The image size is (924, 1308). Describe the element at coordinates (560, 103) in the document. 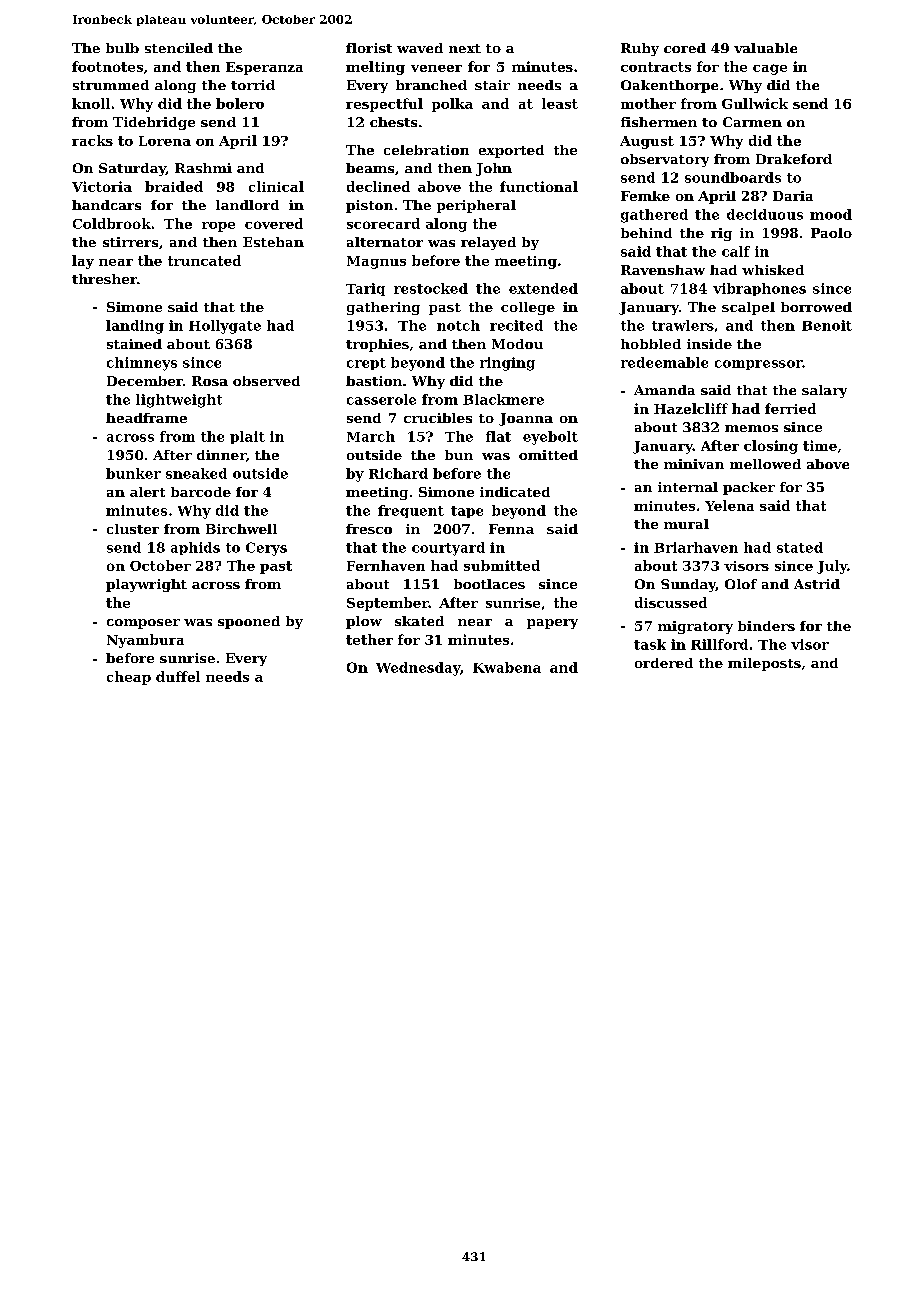

I see `least` at that location.
